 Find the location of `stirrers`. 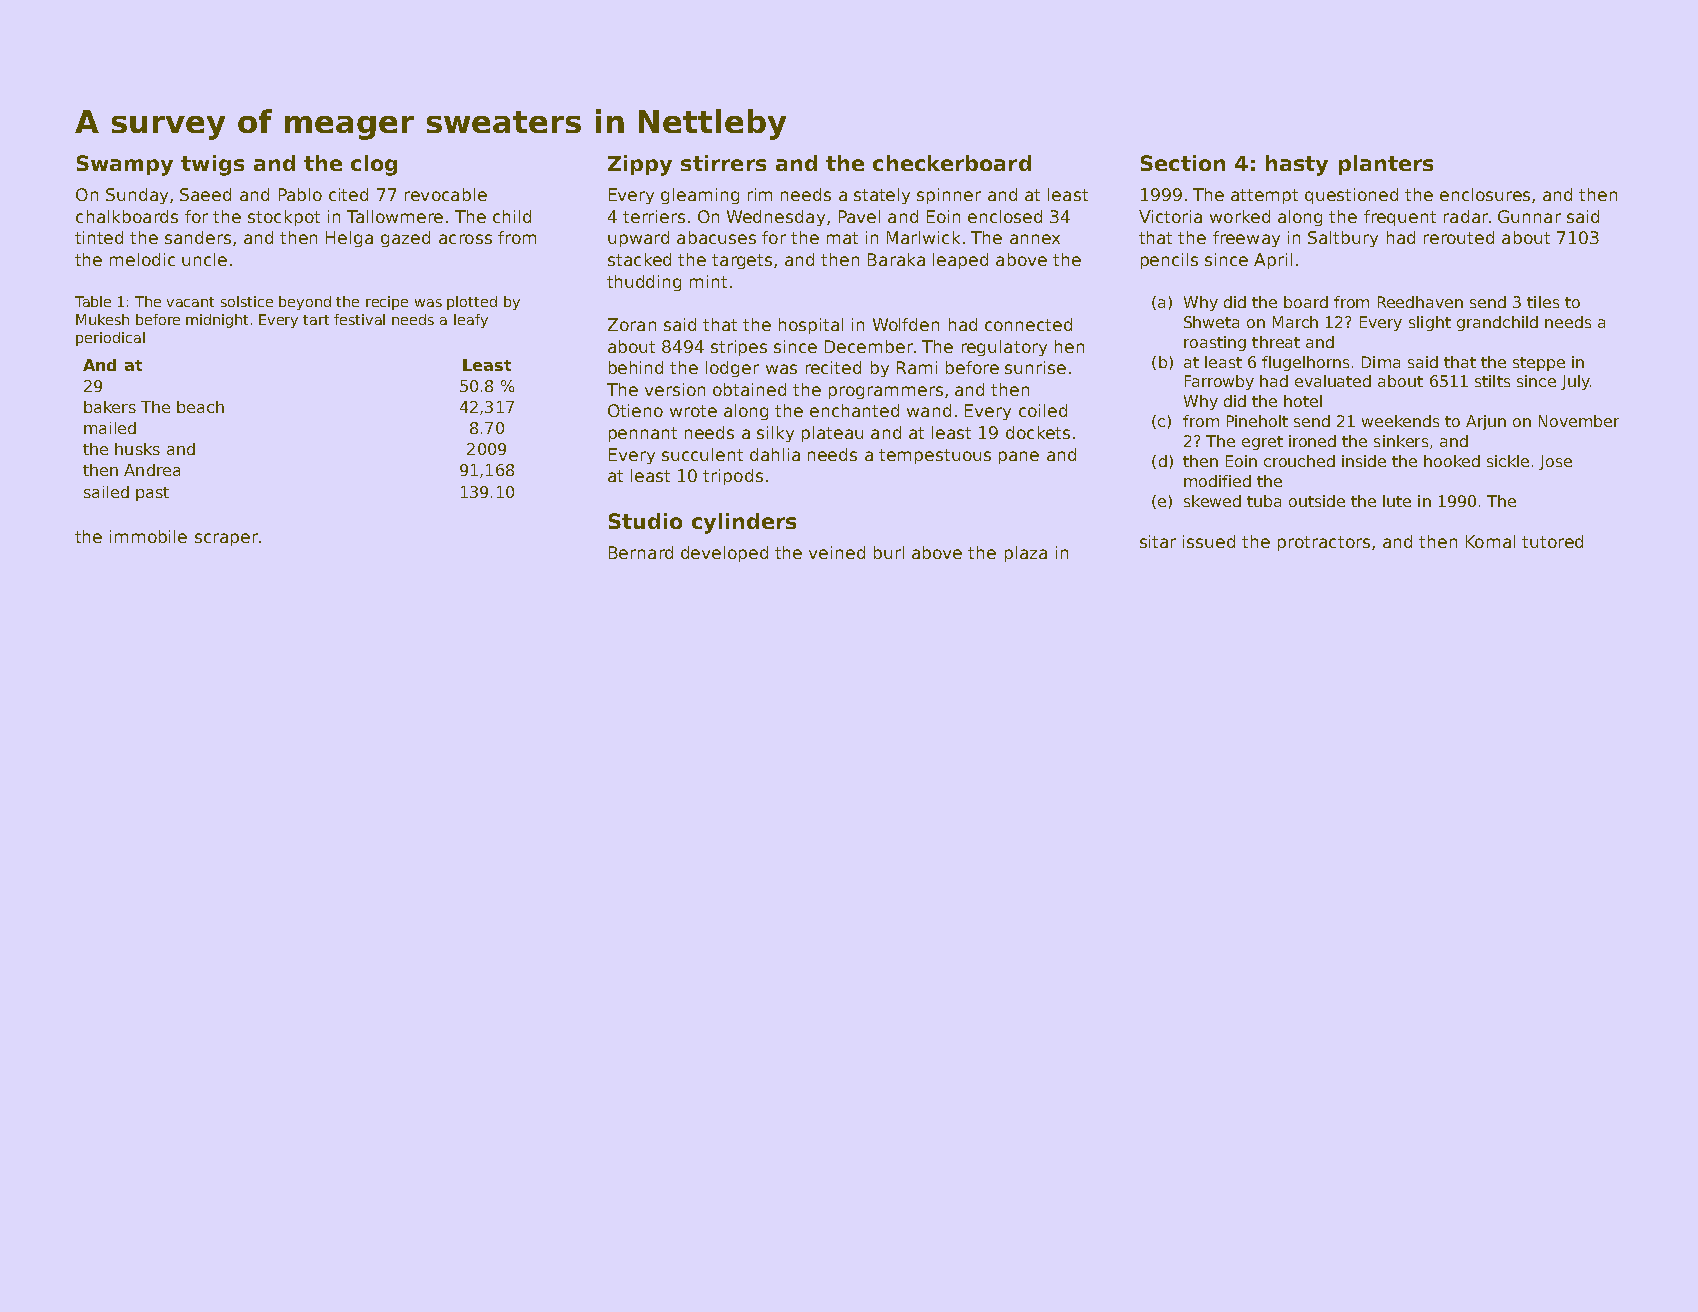

stirrers is located at coordinates (723, 163).
